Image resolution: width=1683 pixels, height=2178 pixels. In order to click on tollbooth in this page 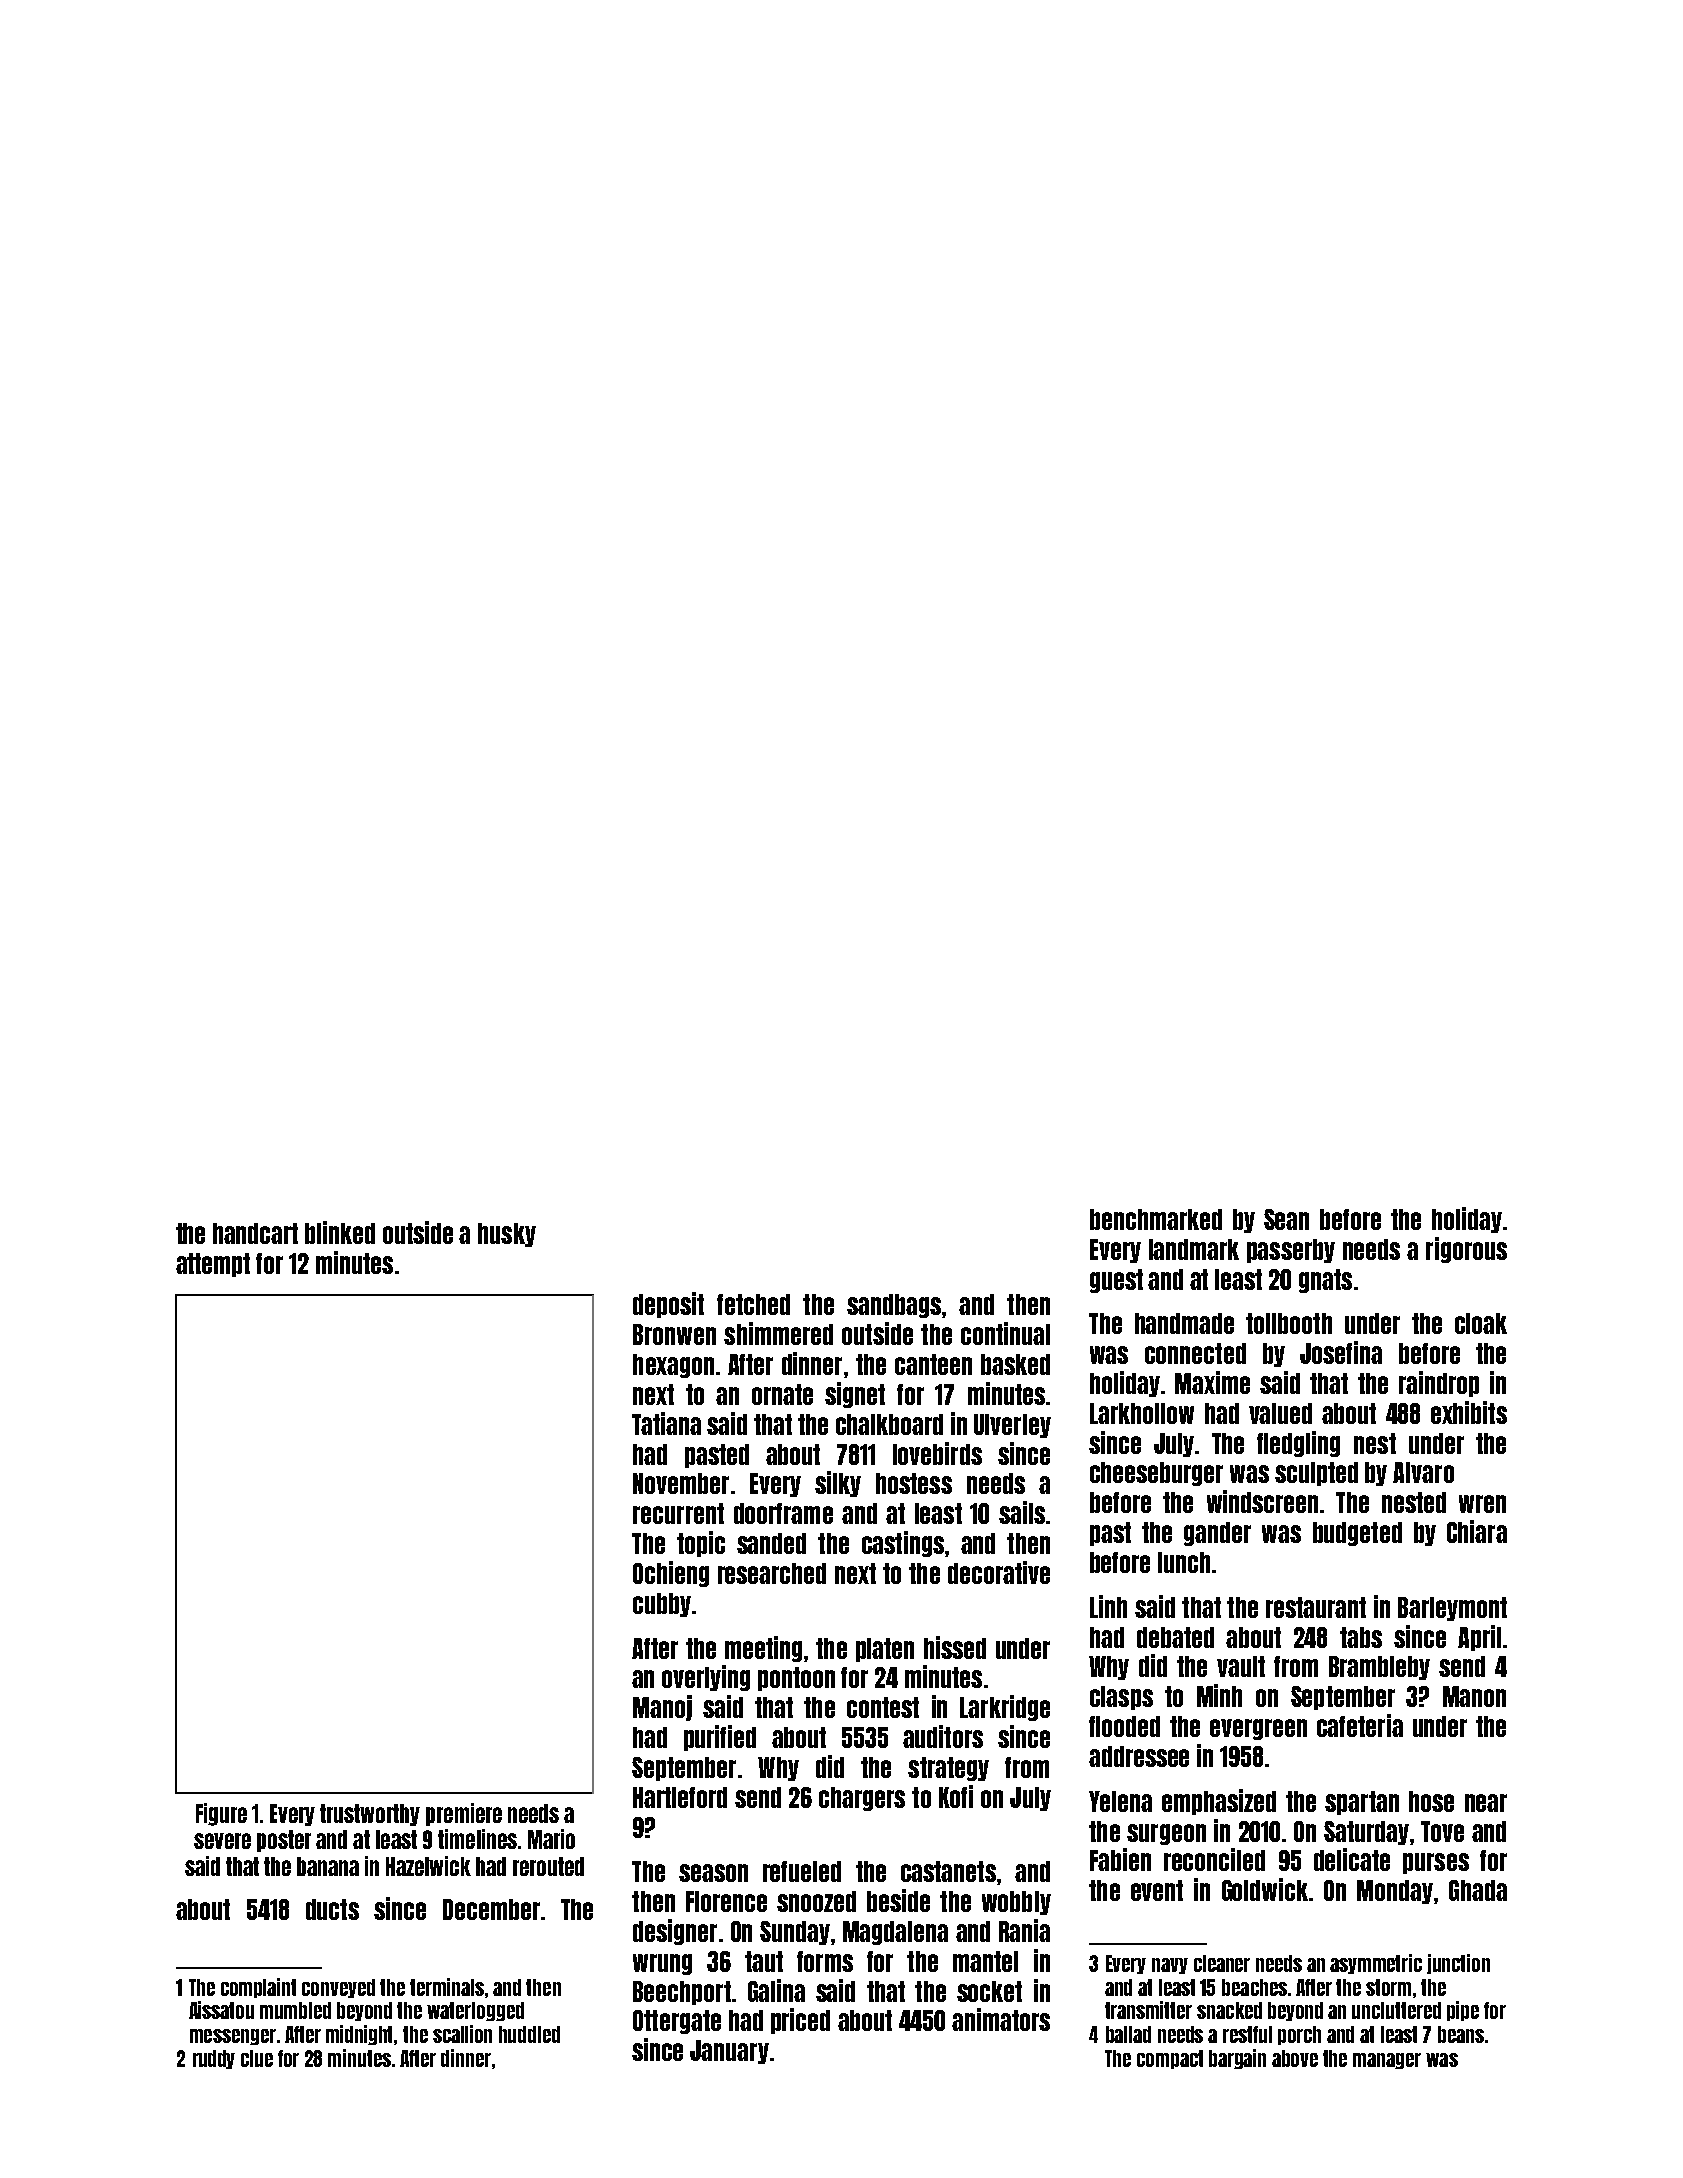, I will do `click(1289, 1323)`.
